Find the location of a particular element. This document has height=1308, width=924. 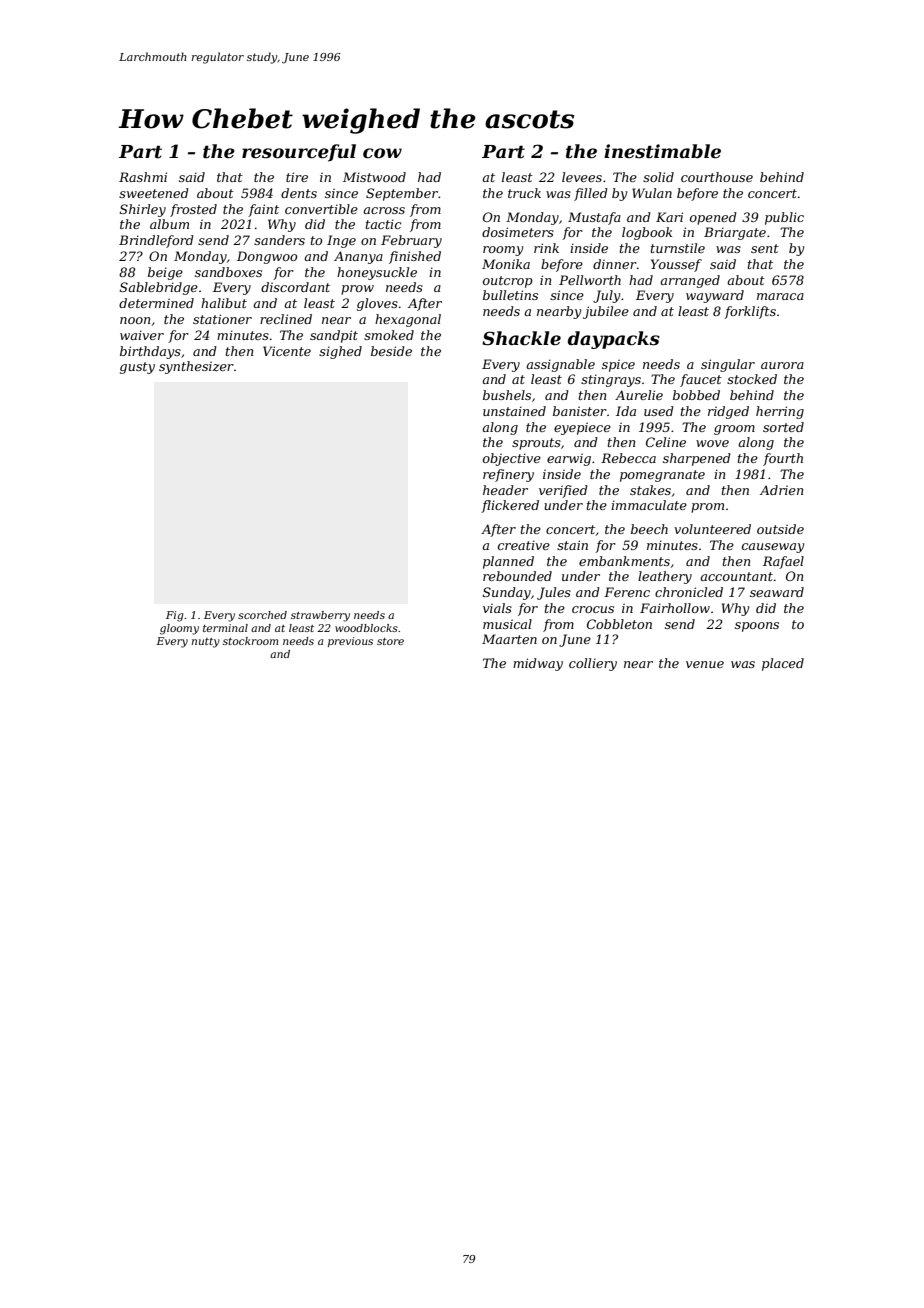

volunteered is located at coordinates (712, 529).
